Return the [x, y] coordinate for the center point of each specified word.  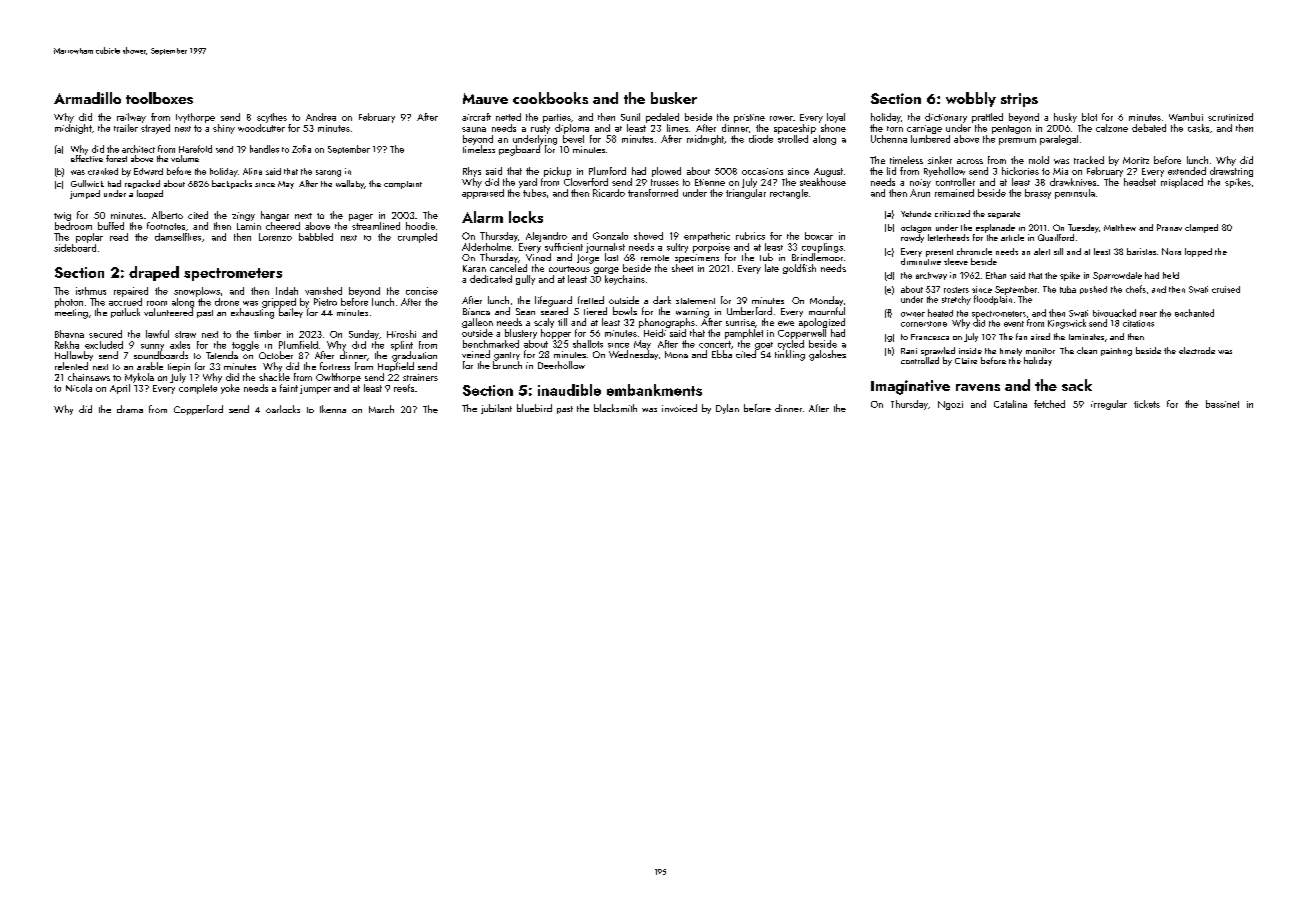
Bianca [476, 311]
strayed [155, 129]
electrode [1197, 350]
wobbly [971, 99]
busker [674, 98]
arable [150, 366]
